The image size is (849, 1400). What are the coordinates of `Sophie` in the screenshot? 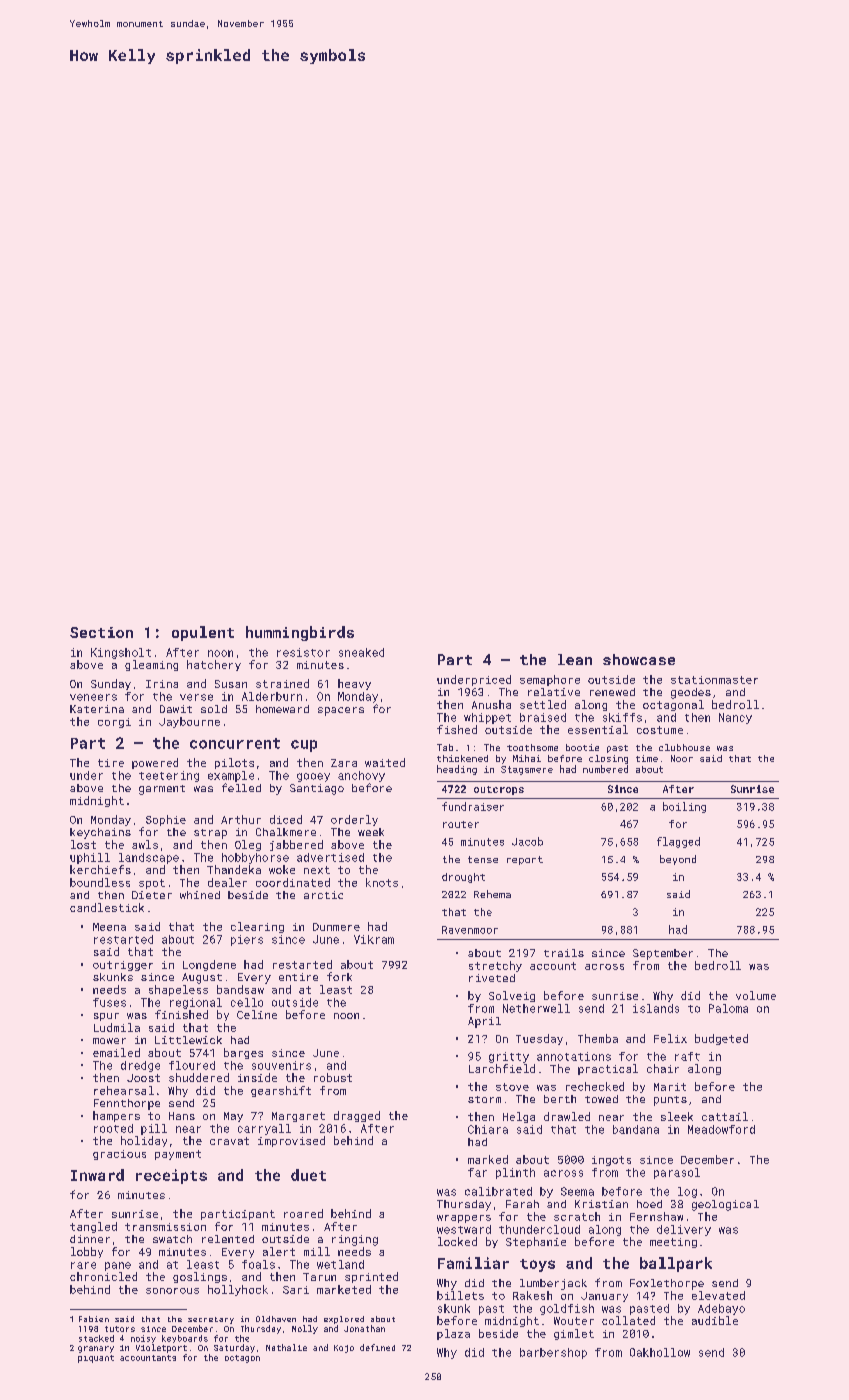 It's located at (166, 820).
